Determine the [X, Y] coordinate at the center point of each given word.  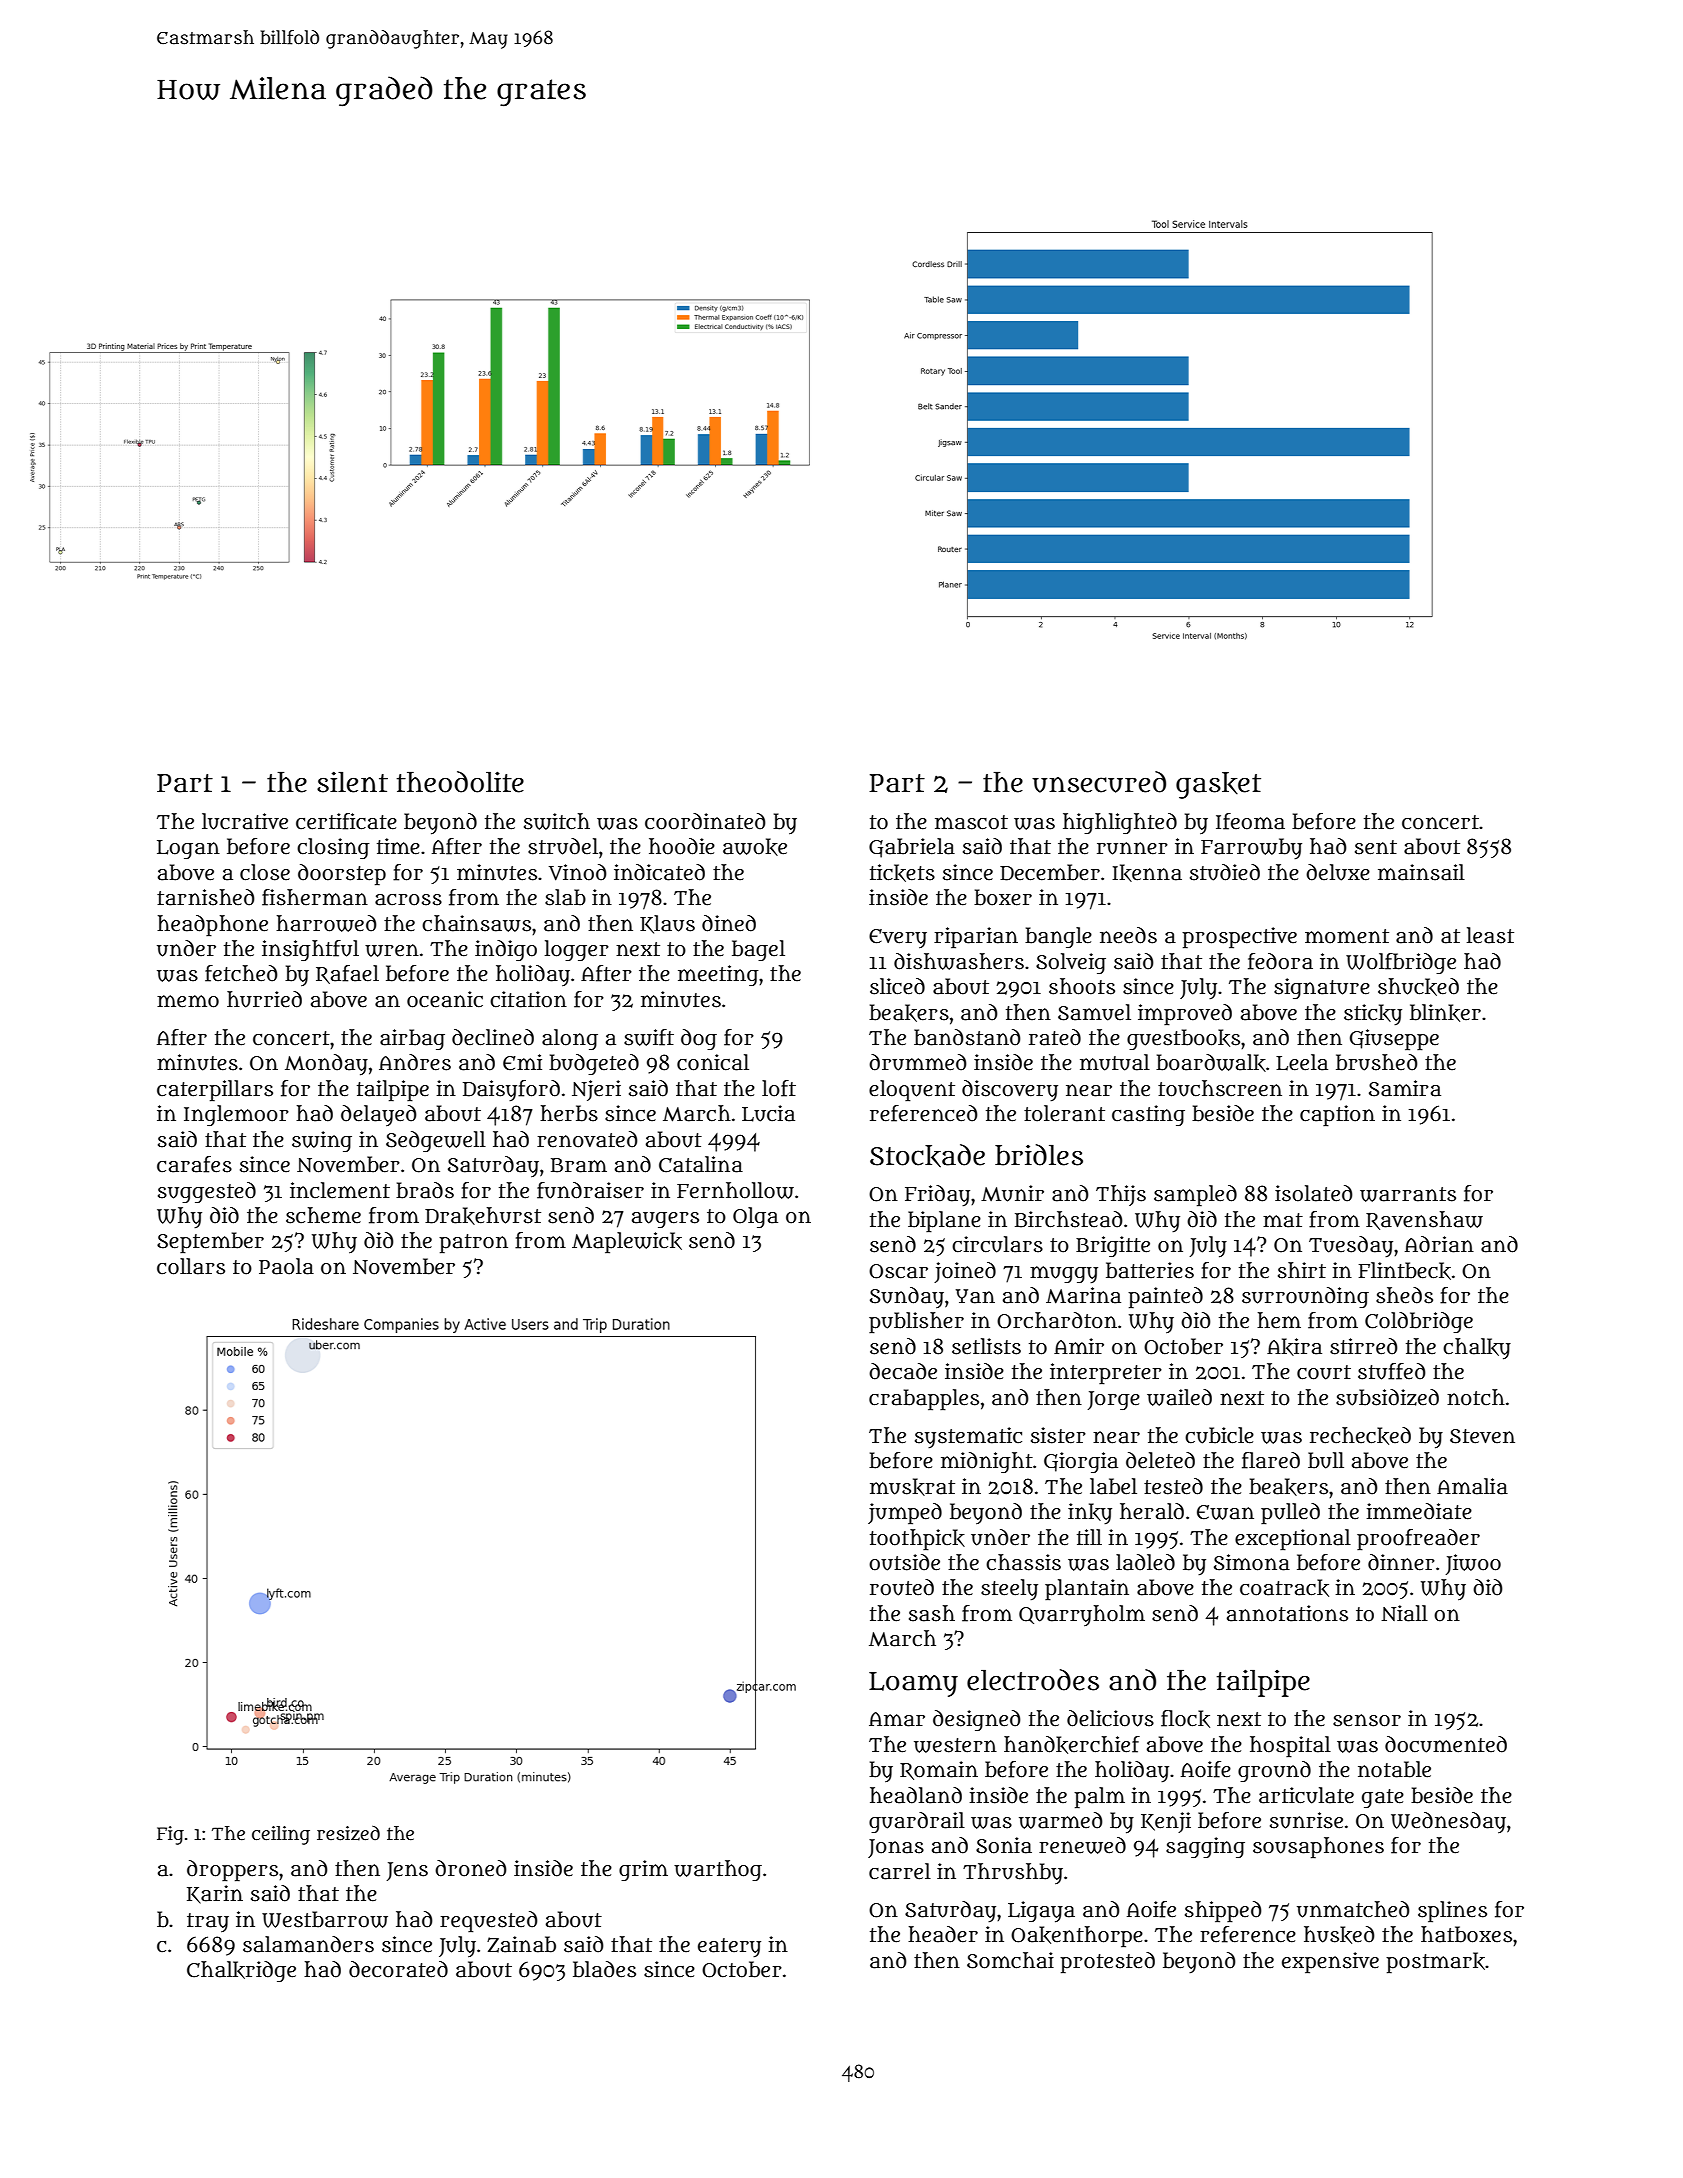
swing [322, 1141]
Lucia [768, 1113]
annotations [1287, 1613]
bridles [1039, 1155]
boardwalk [1211, 1063]
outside [904, 1562]
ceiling [281, 1835]
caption [1337, 1116]
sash [932, 1613]
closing [333, 848]
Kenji [1166, 1822]
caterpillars [215, 1091]
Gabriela [912, 848]
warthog [718, 1870]
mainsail [1421, 872]
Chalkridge [241, 1971]
